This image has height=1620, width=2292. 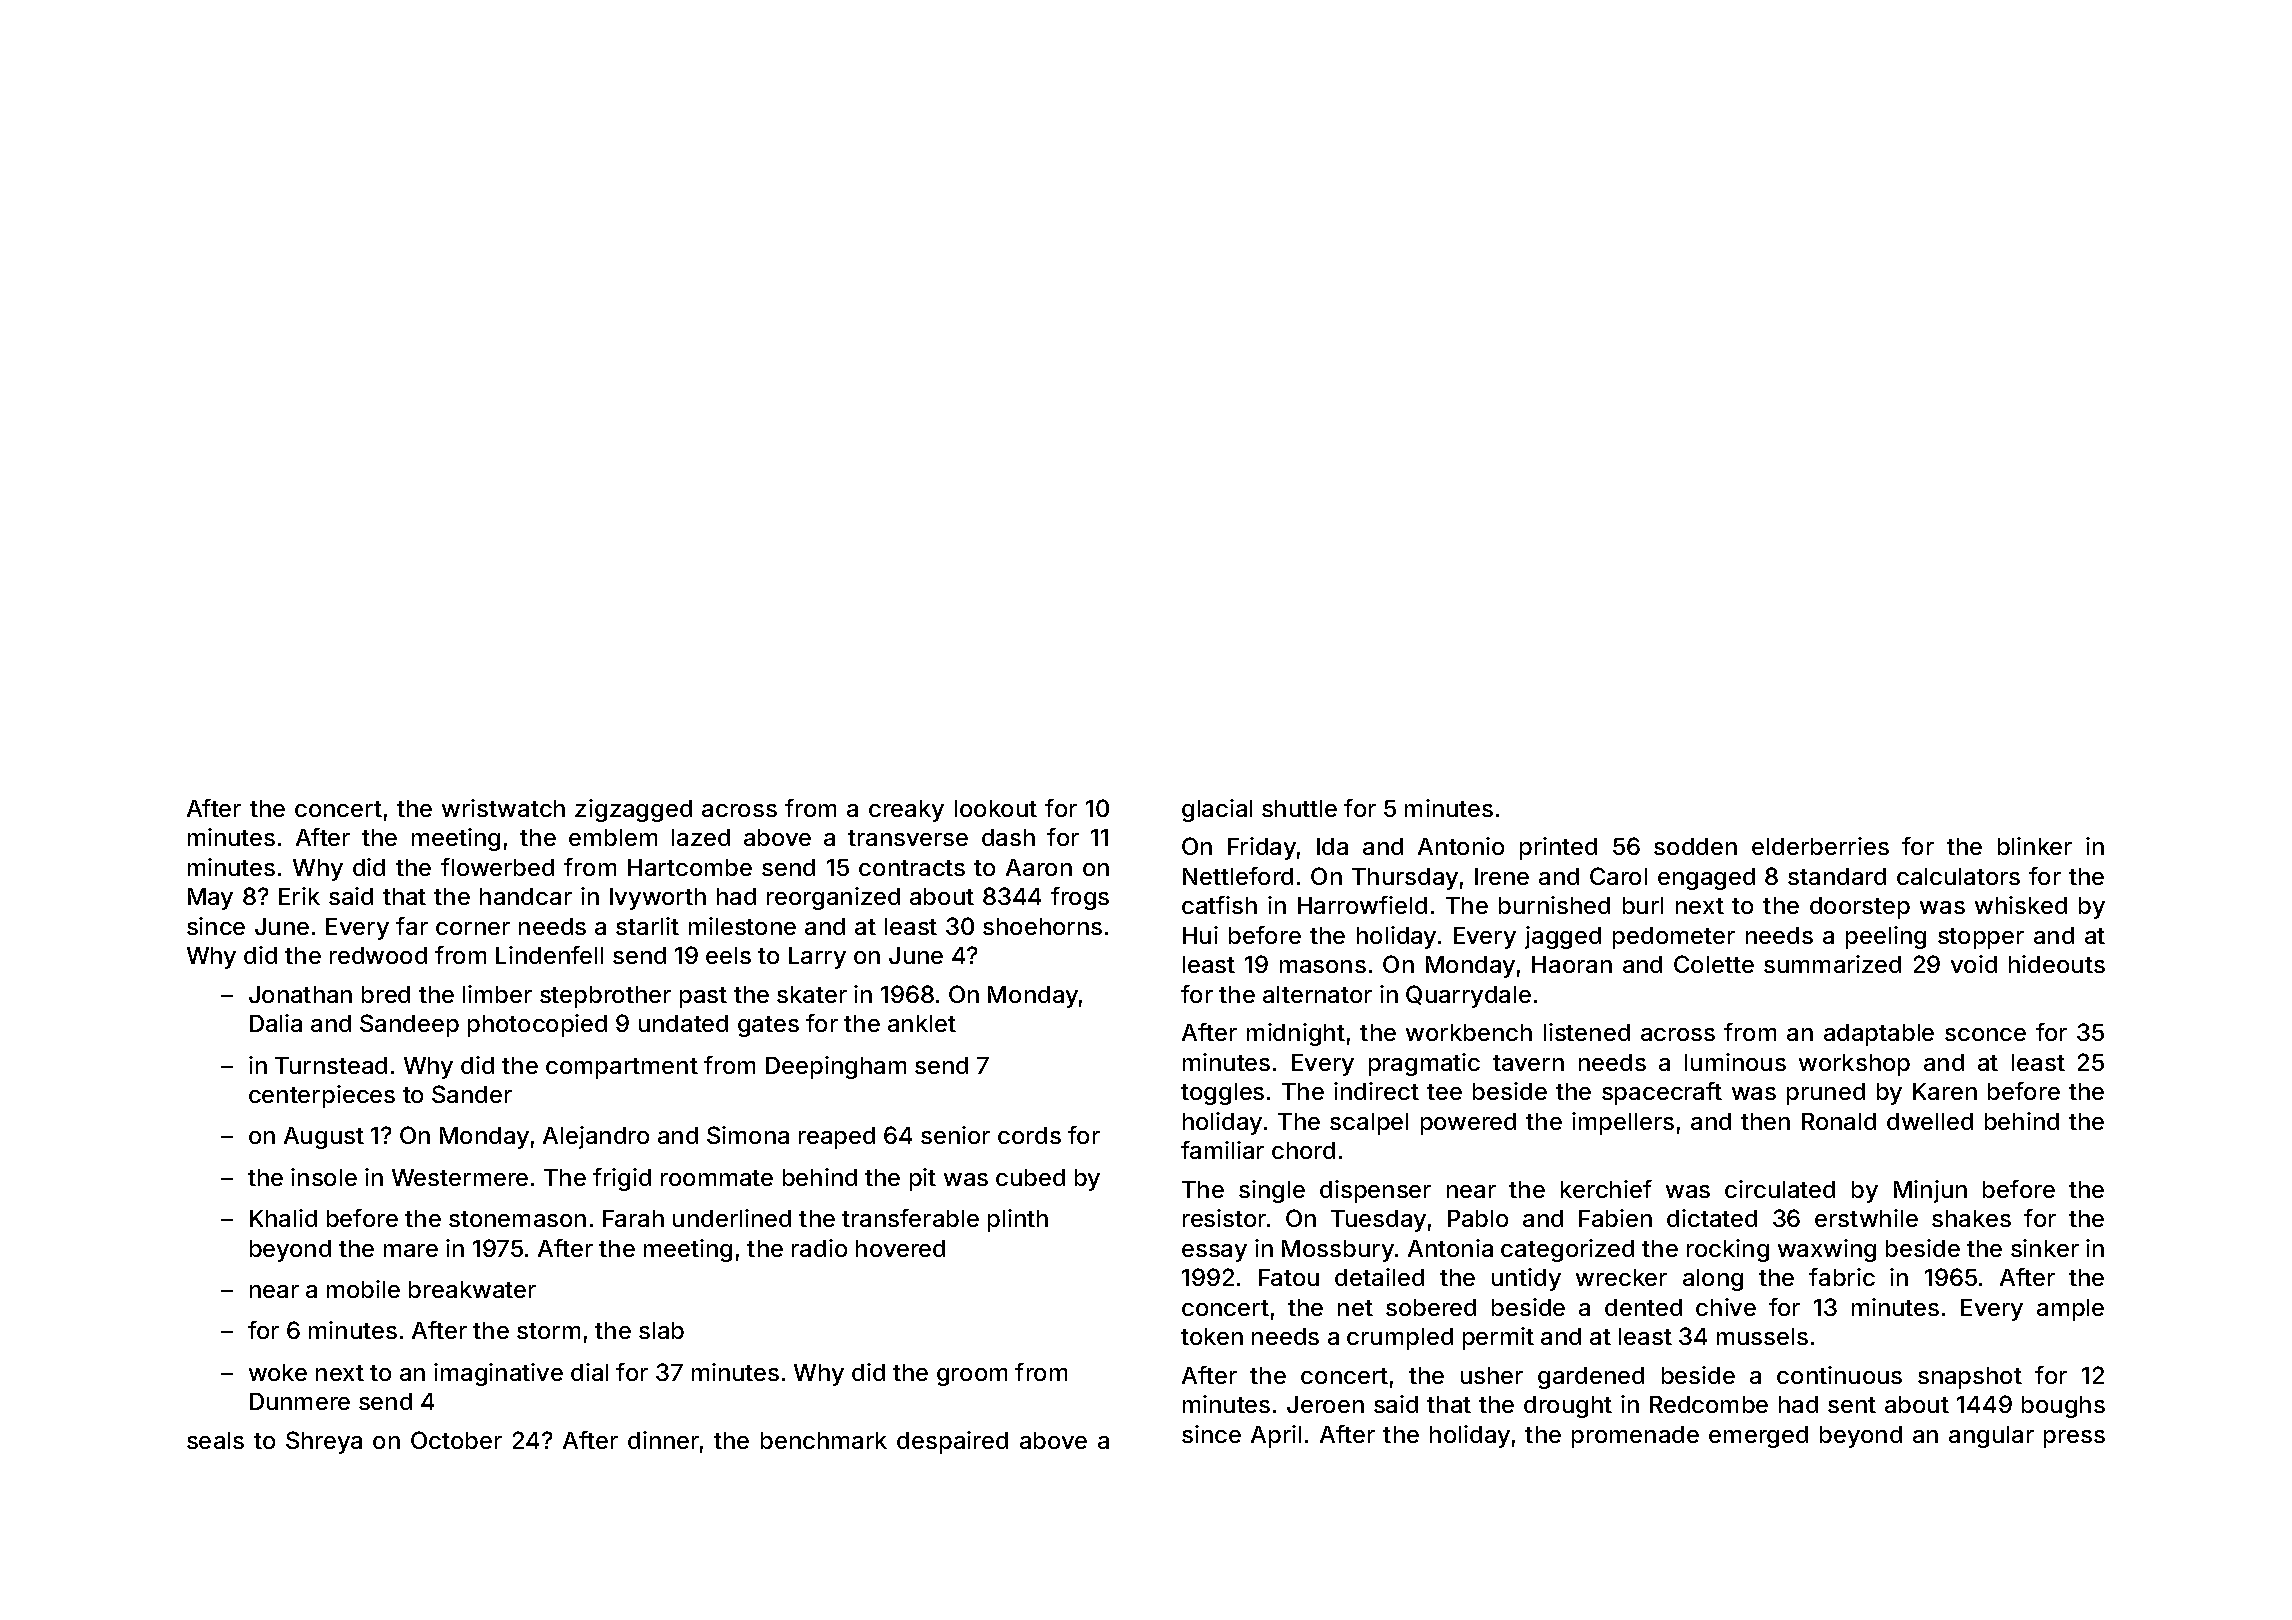 What do you see at coordinates (1623, 1123) in the image?
I see `impellers` at bounding box center [1623, 1123].
